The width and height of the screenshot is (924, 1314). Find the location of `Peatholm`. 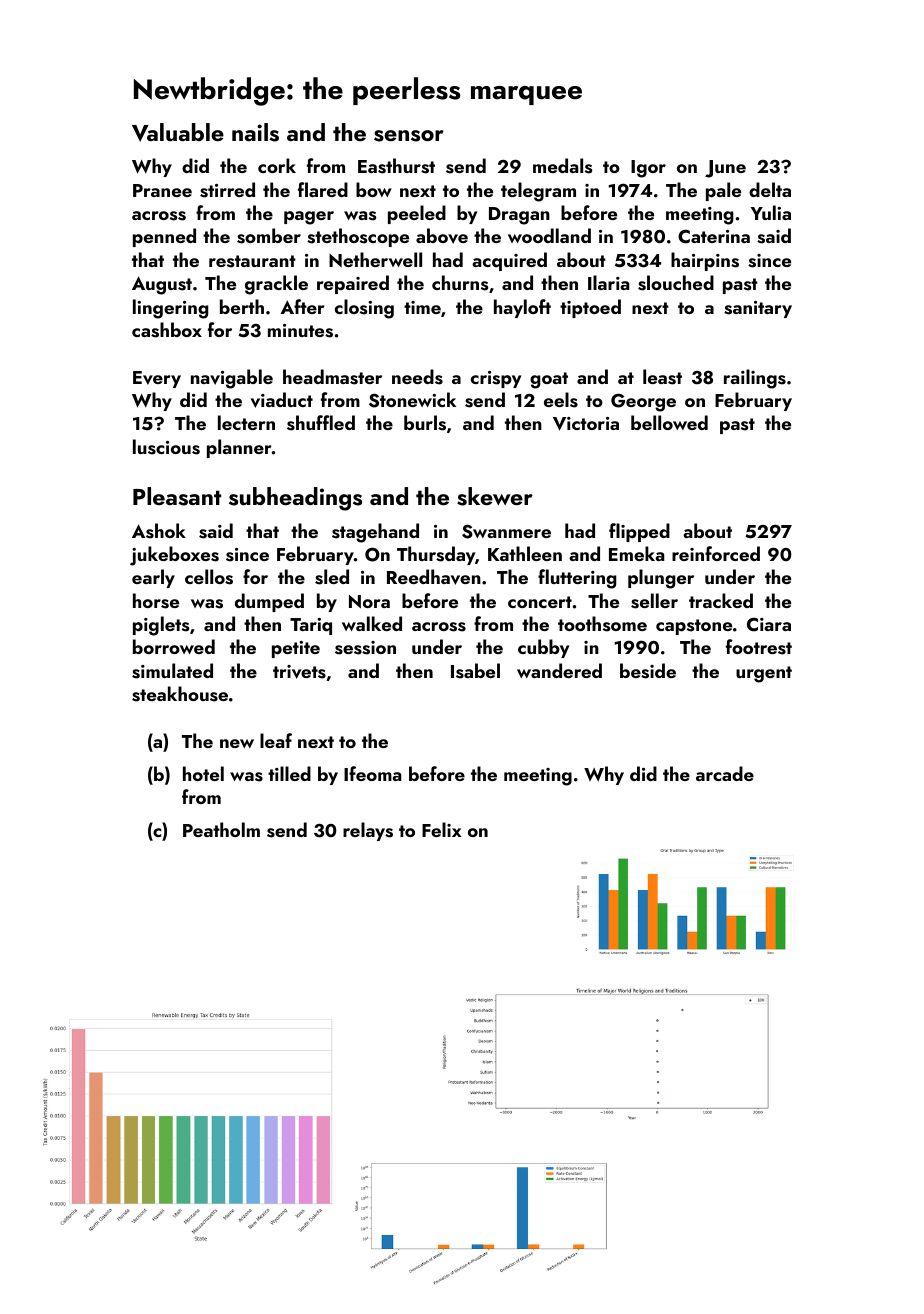

Peatholm is located at coordinates (221, 829).
